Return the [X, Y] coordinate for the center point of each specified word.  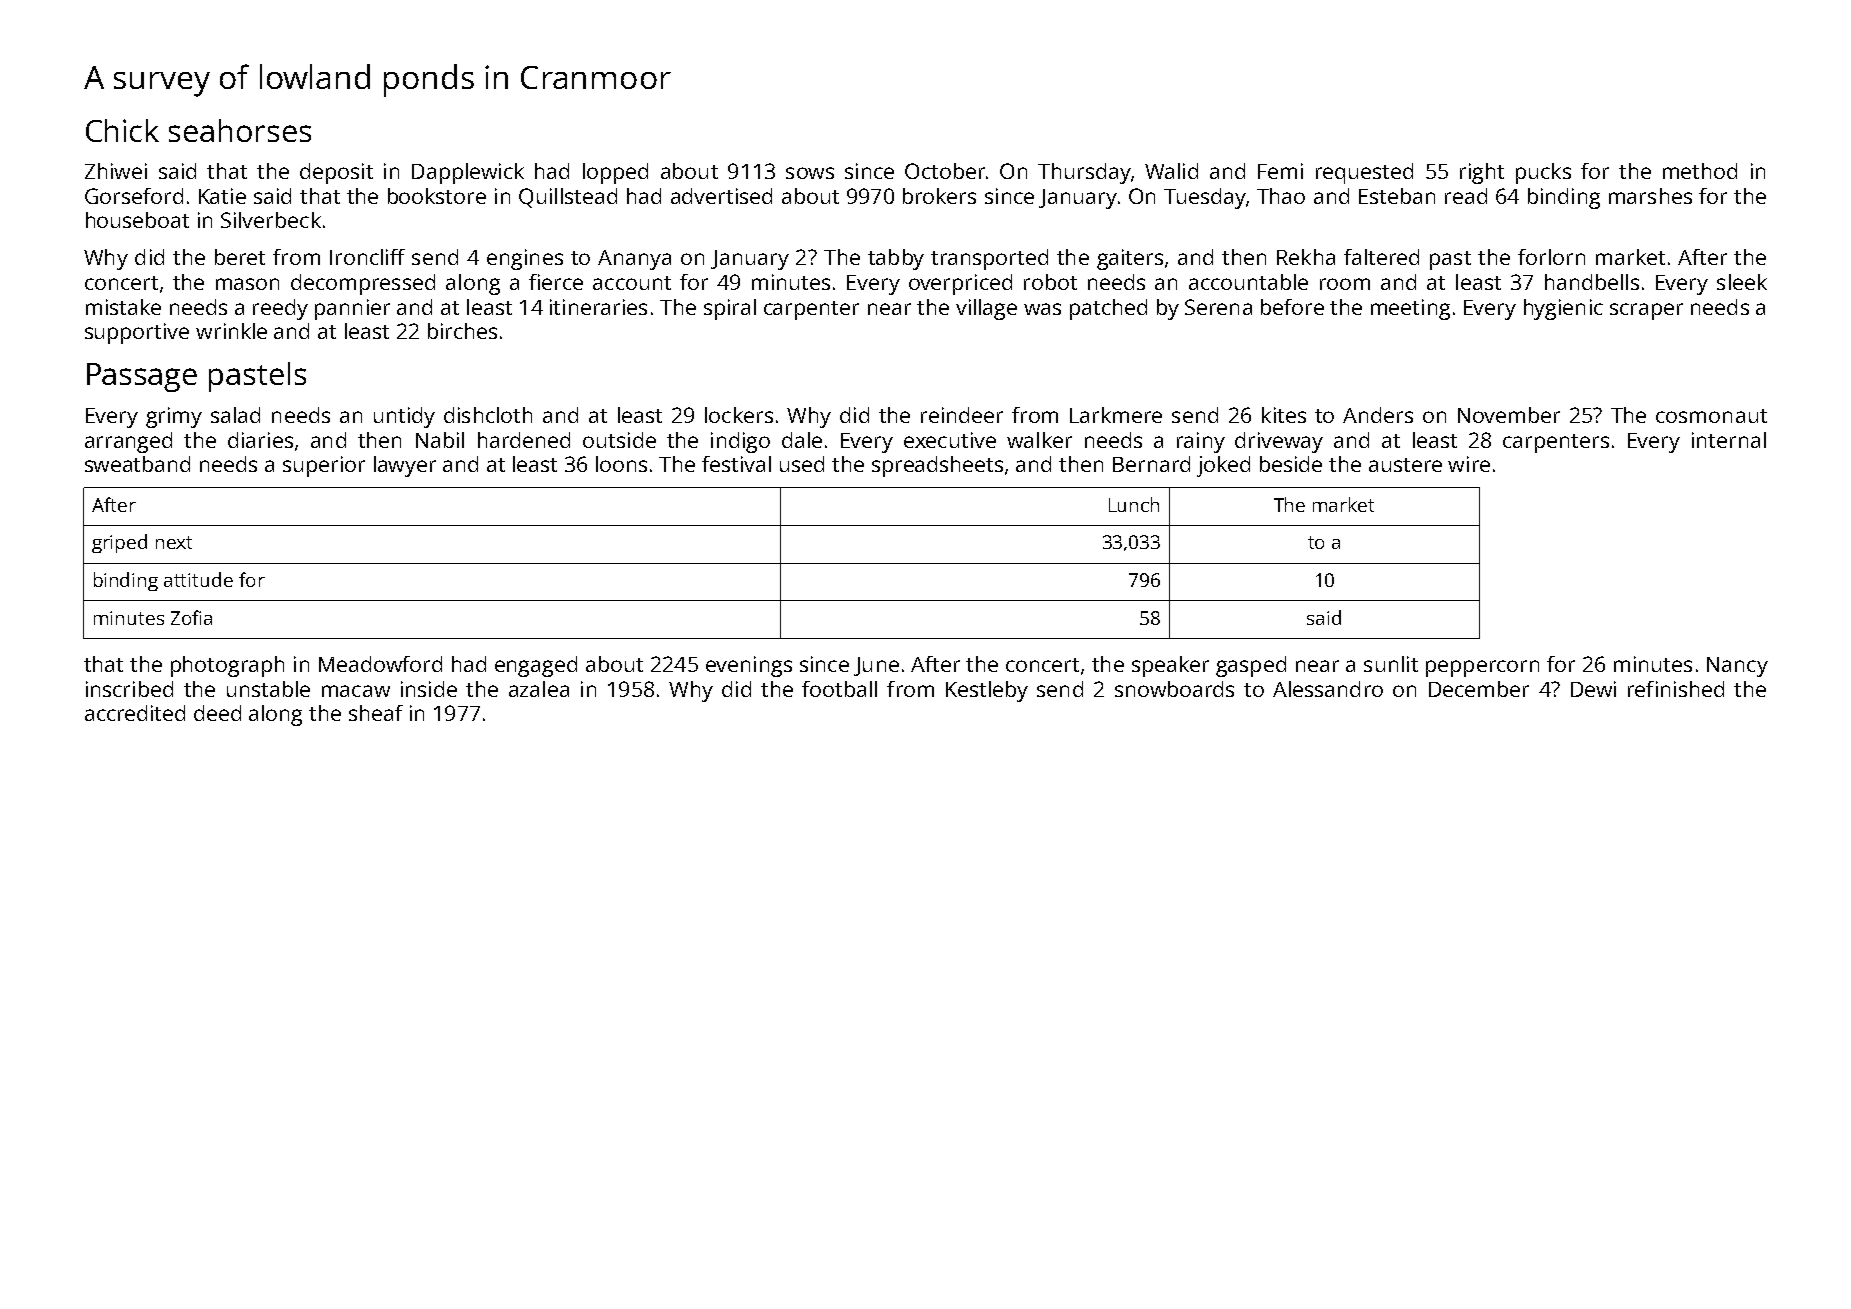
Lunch [1134, 504]
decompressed [363, 284]
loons [621, 464]
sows [810, 173]
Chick [122, 130]
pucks [1543, 173]
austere [1405, 465]
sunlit [1391, 664]
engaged [536, 666]
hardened [524, 440]
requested [1364, 173]
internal [1729, 440]
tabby [896, 259]
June [876, 666]
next [174, 542]
